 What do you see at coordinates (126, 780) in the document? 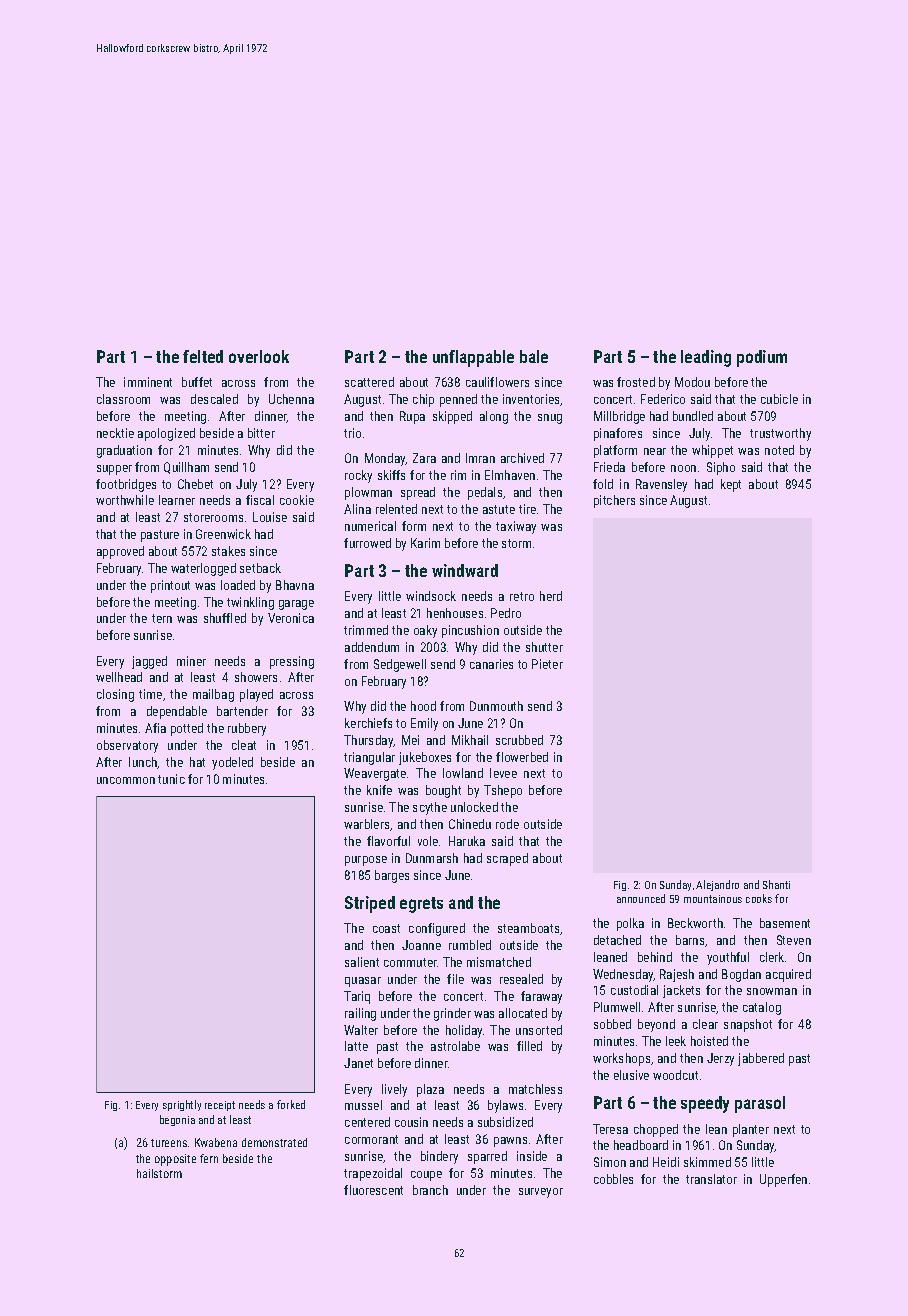
I see `uncommon` at bounding box center [126, 780].
